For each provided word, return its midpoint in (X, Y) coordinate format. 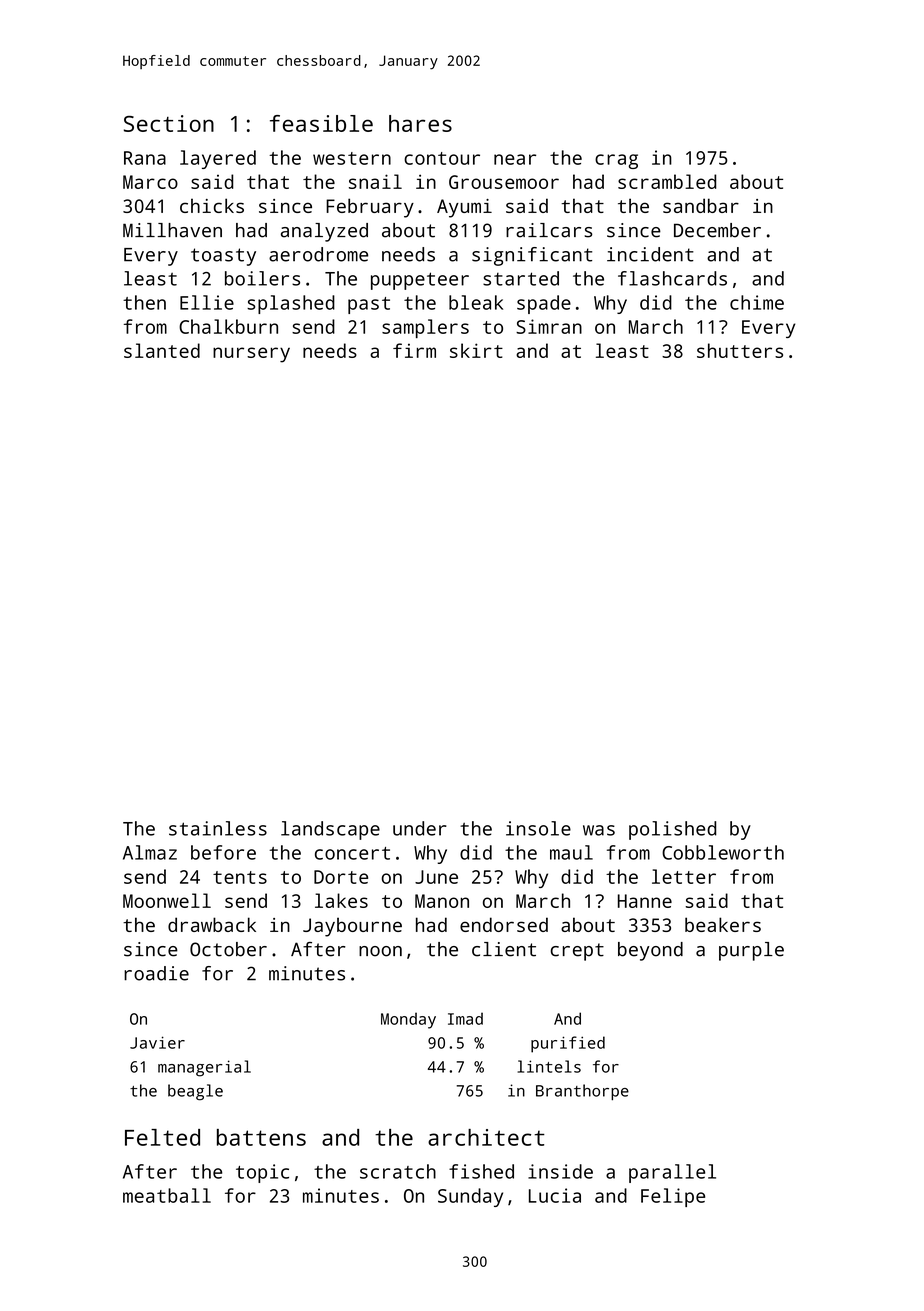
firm (414, 350)
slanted (162, 350)
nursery (251, 355)
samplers (425, 328)
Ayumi (464, 208)
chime (757, 302)
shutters (740, 350)
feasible (321, 123)
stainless (218, 828)
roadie (156, 973)
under (420, 828)
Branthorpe (582, 1092)
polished (673, 830)
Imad (465, 1018)
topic (262, 1173)
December (717, 230)
